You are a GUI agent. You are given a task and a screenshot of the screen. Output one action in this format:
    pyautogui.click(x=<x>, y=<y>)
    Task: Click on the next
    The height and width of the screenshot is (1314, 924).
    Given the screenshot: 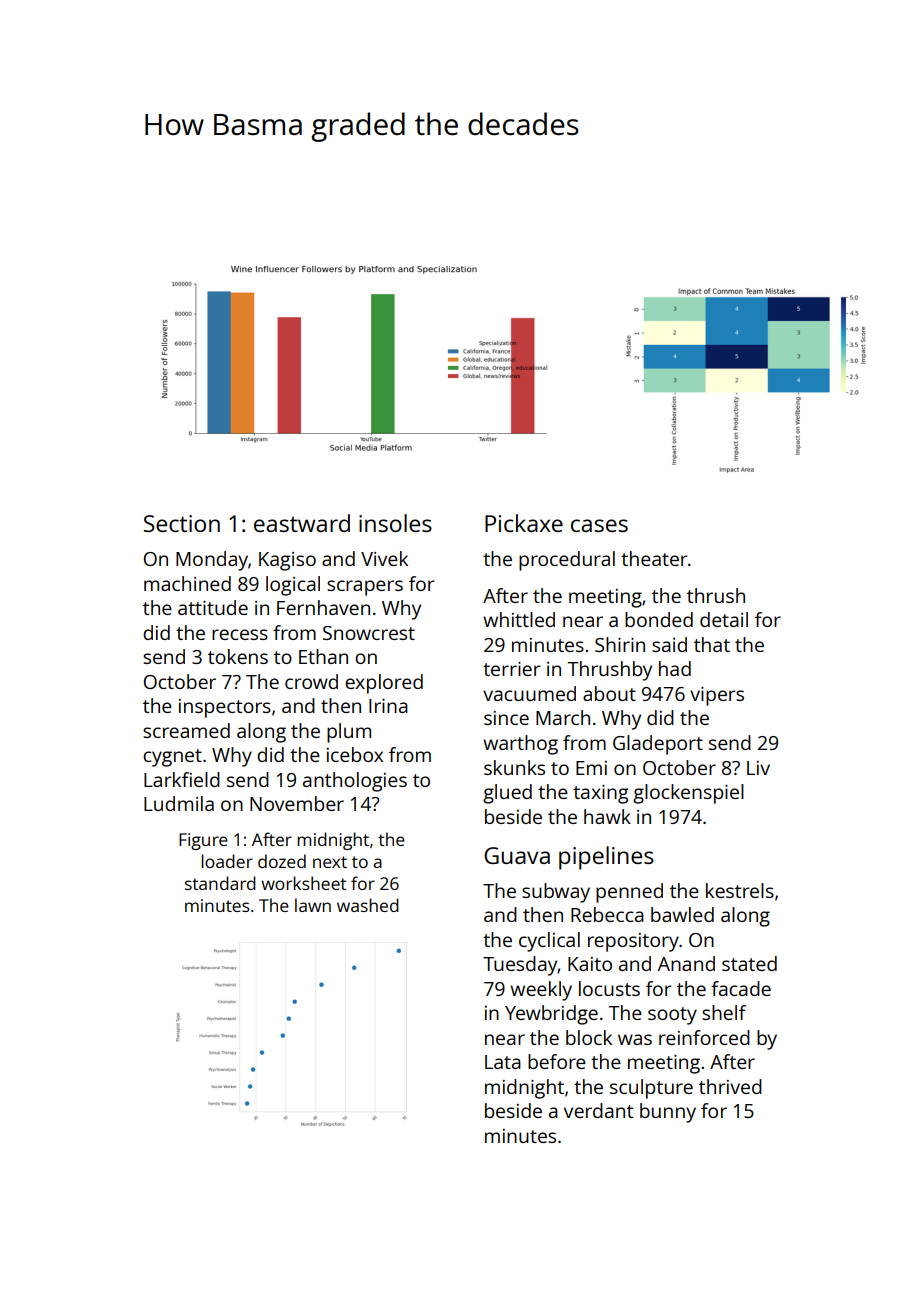 What is the action you would take?
    pyautogui.click(x=330, y=862)
